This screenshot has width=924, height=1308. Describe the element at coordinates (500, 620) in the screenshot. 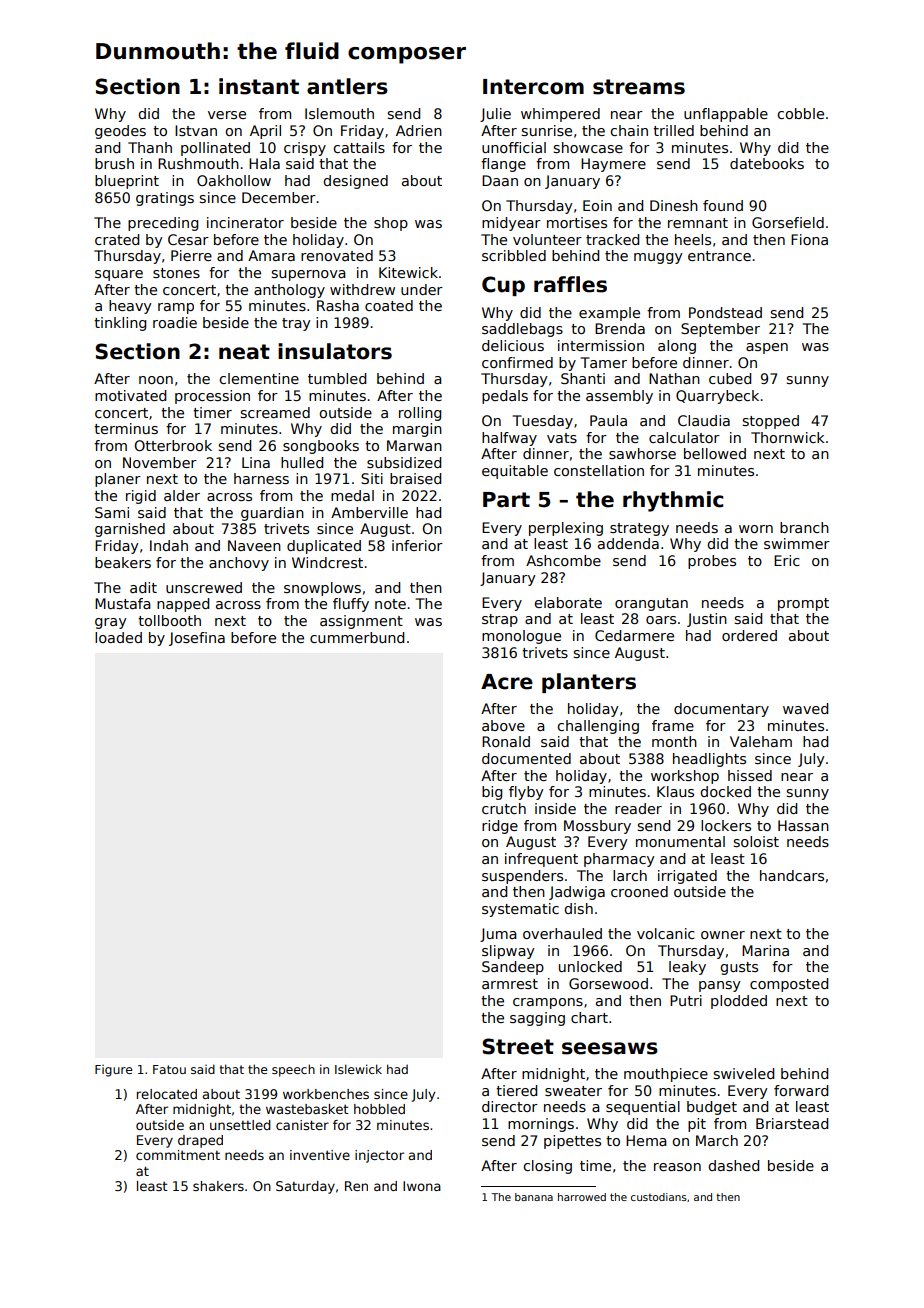

I see `strap` at that location.
